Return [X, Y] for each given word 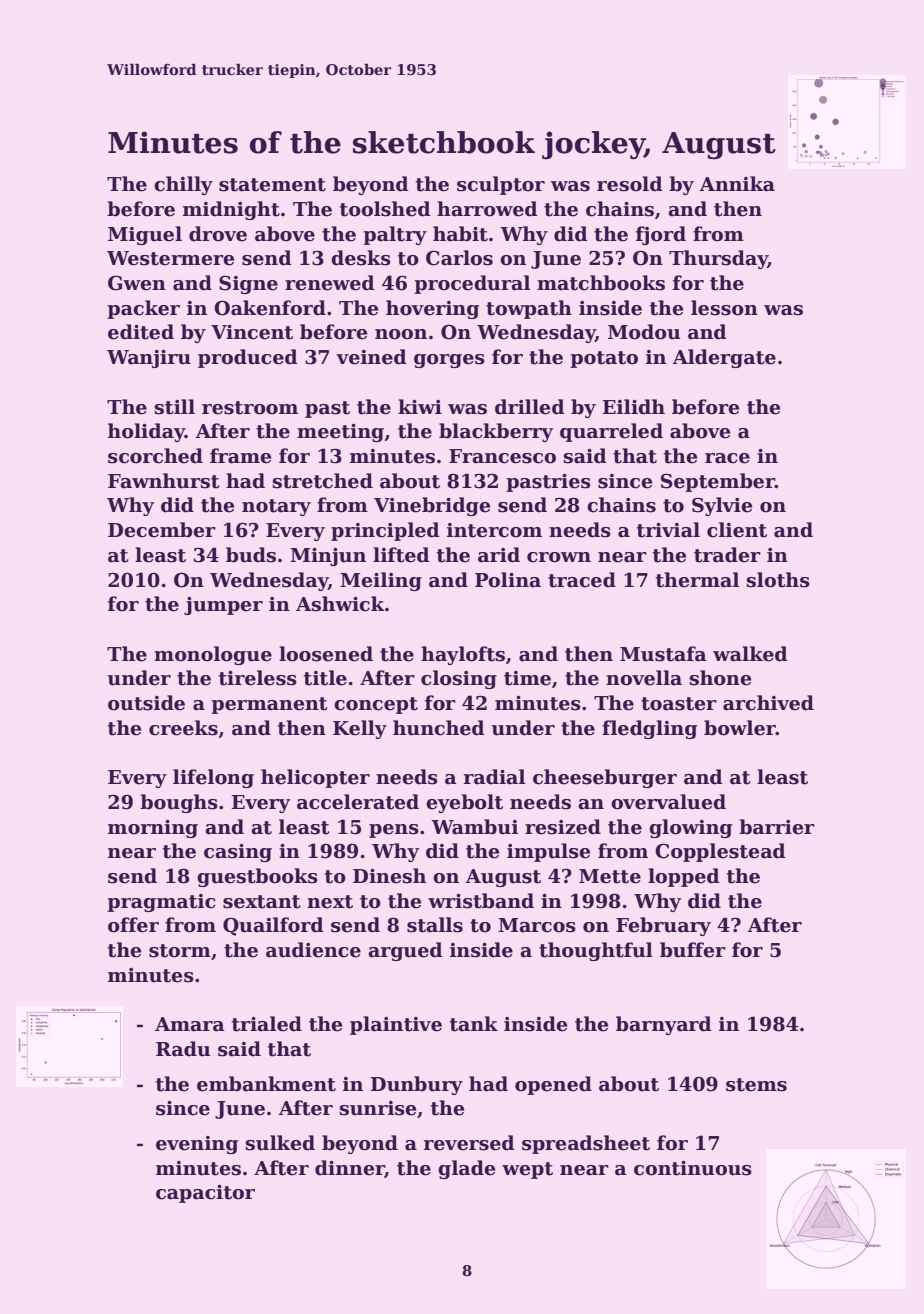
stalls [435, 925]
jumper [223, 606]
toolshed [385, 209]
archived [768, 703]
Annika [737, 184]
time [527, 678]
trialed [267, 1024]
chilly [183, 185]
